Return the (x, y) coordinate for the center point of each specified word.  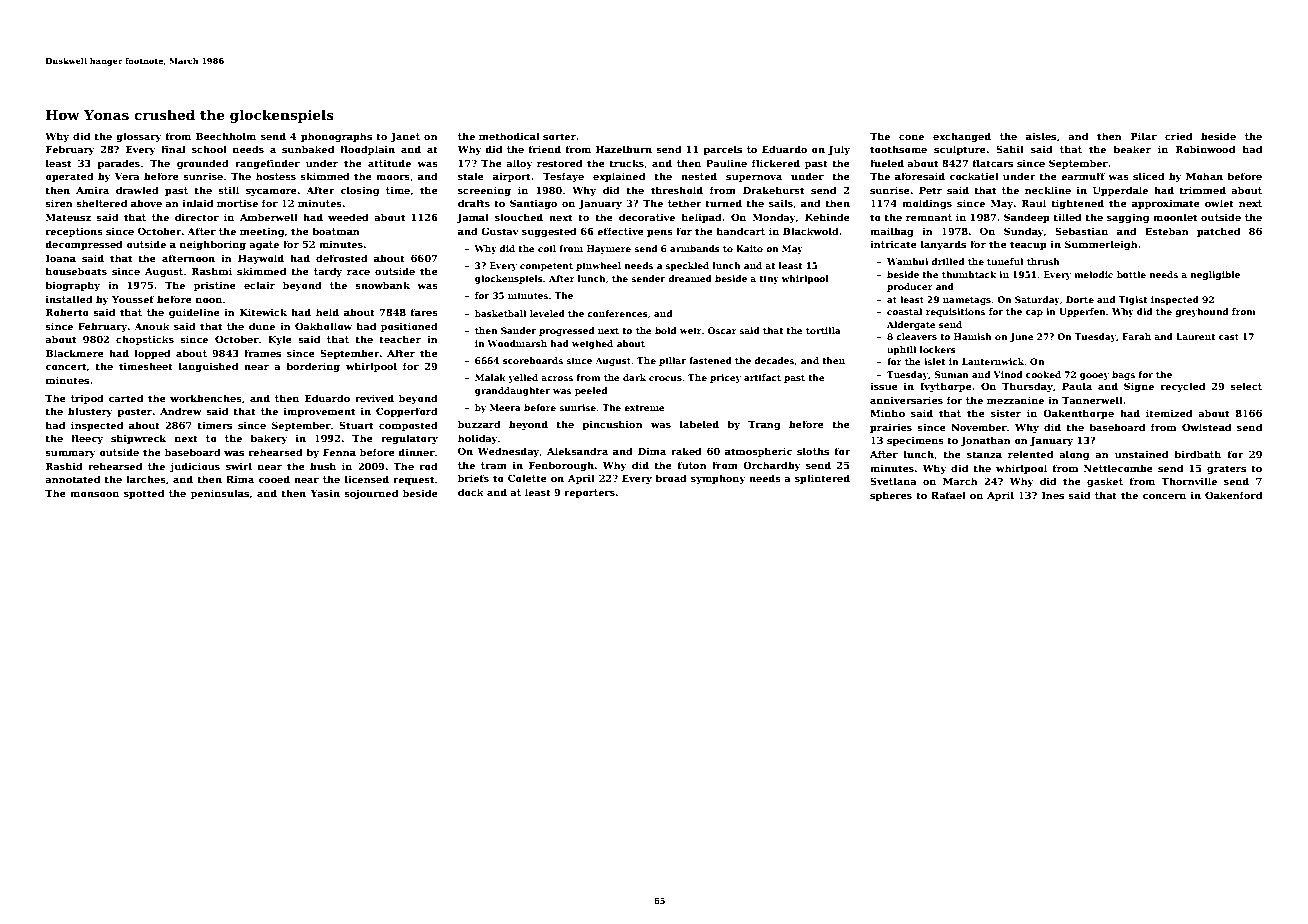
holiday (478, 439)
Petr (930, 190)
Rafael (948, 495)
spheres (891, 496)
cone (911, 137)
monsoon (94, 494)
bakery (269, 439)
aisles (1041, 136)
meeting (262, 232)
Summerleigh (1101, 245)
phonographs (336, 137)
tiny (769, 279)
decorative (647, 217)
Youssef (133, 299)
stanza (984, 454)
